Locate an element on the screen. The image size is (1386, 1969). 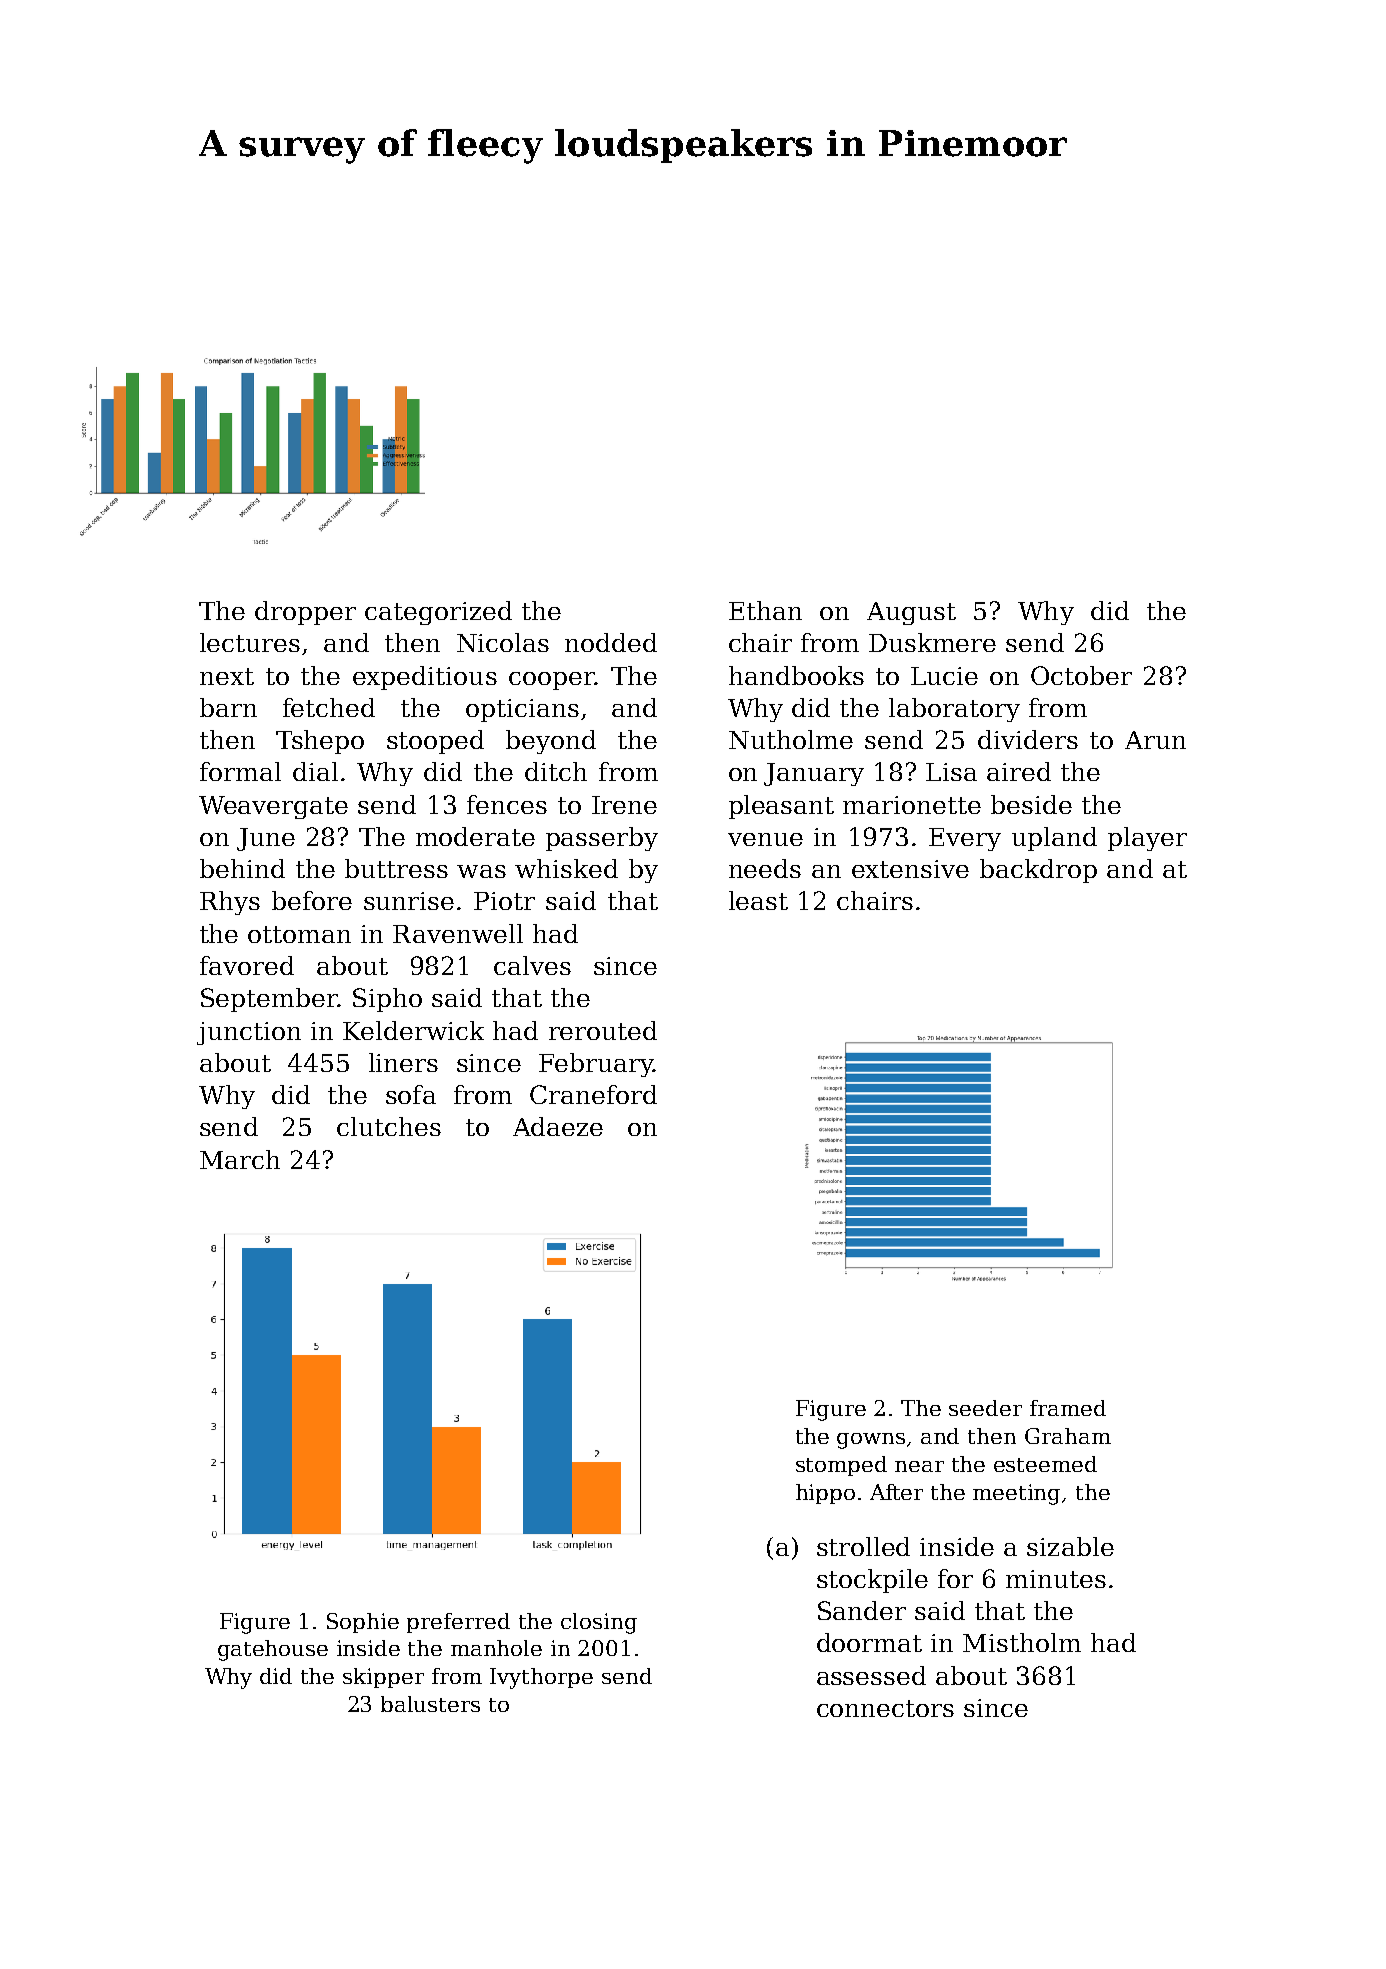
hippo is located at coordinates (825, 1494).
